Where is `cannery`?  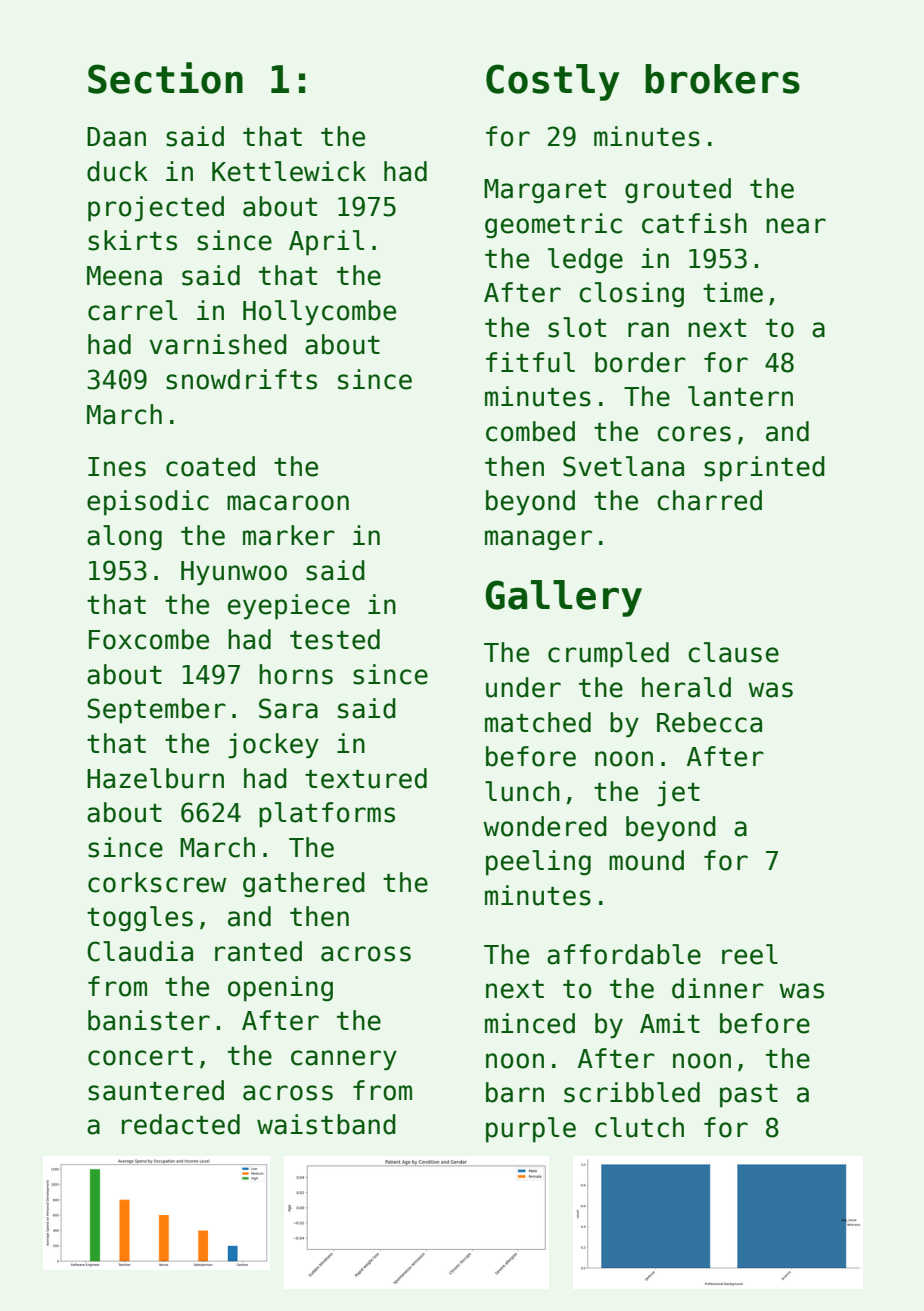
cannery is located at coordinates (344, 1060).
